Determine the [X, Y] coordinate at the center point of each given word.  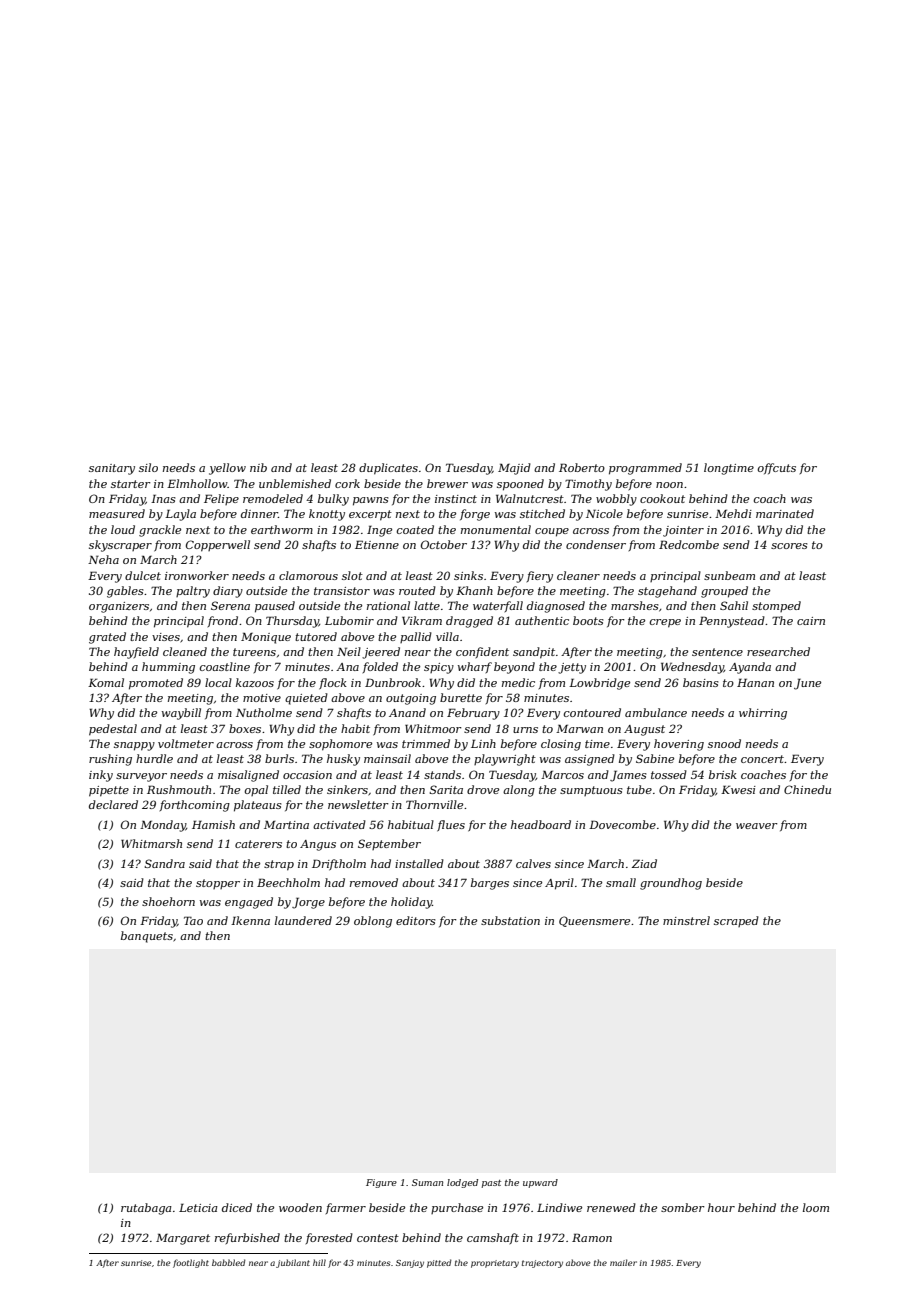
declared [113, 804]
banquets [147, 937]
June [807, 684]
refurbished [247, 1238]
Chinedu [807, 789]
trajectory [542, 1264]
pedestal [113, 730]
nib [258, 467]
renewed [611, 1207]
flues [451, 826]
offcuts [777, 468]
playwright [505, 760]
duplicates [388, 469]
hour [721, 1207]
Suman [427, 1182]
